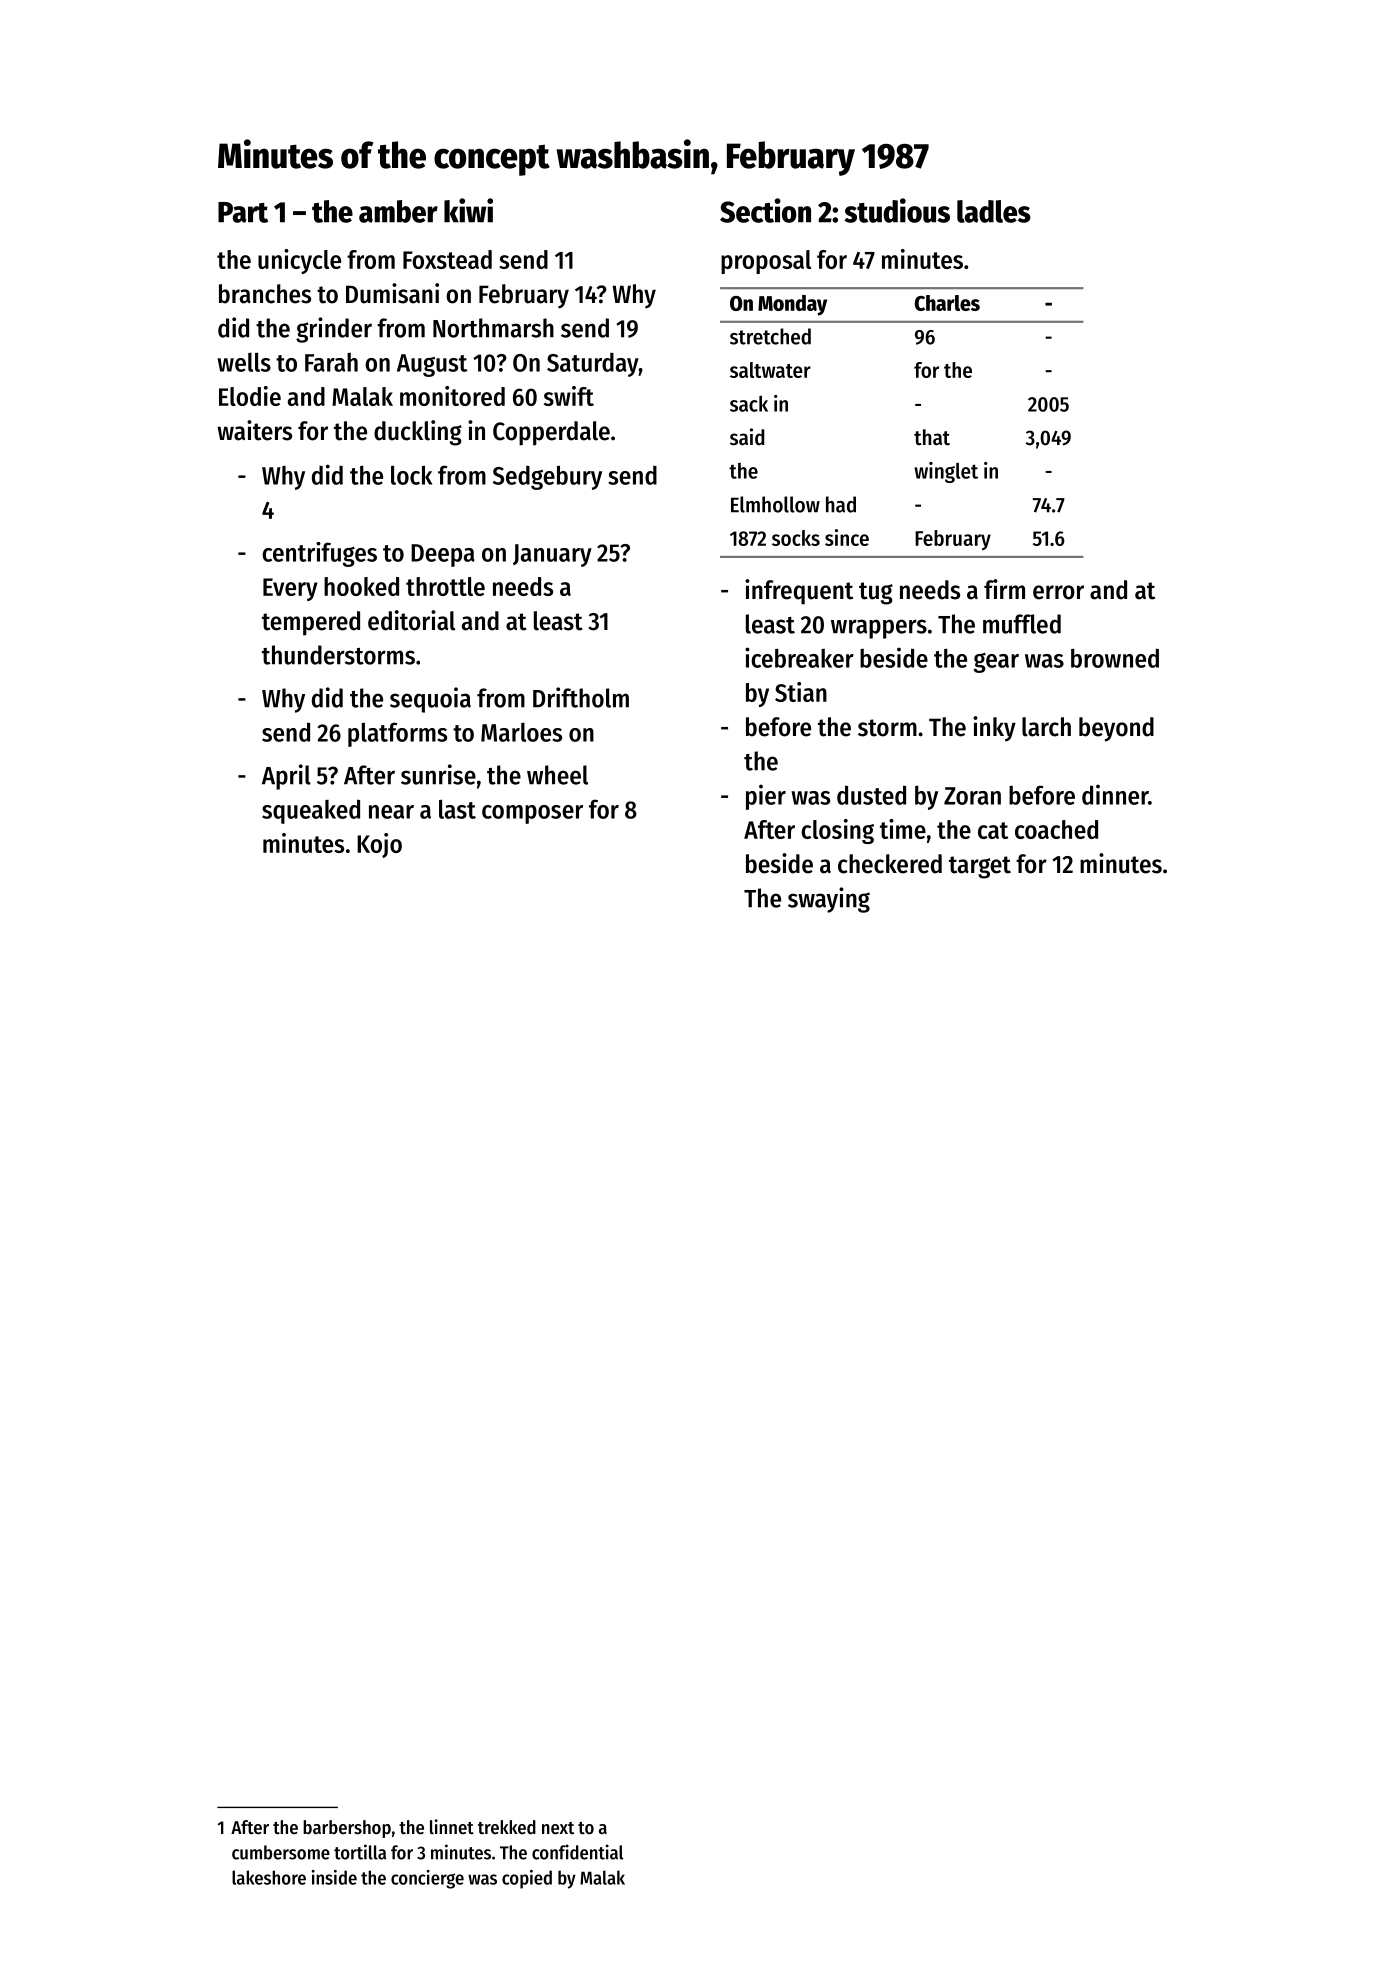 The image size is (1386, 1969). I want to click on confidential, so click(577, 1852).
